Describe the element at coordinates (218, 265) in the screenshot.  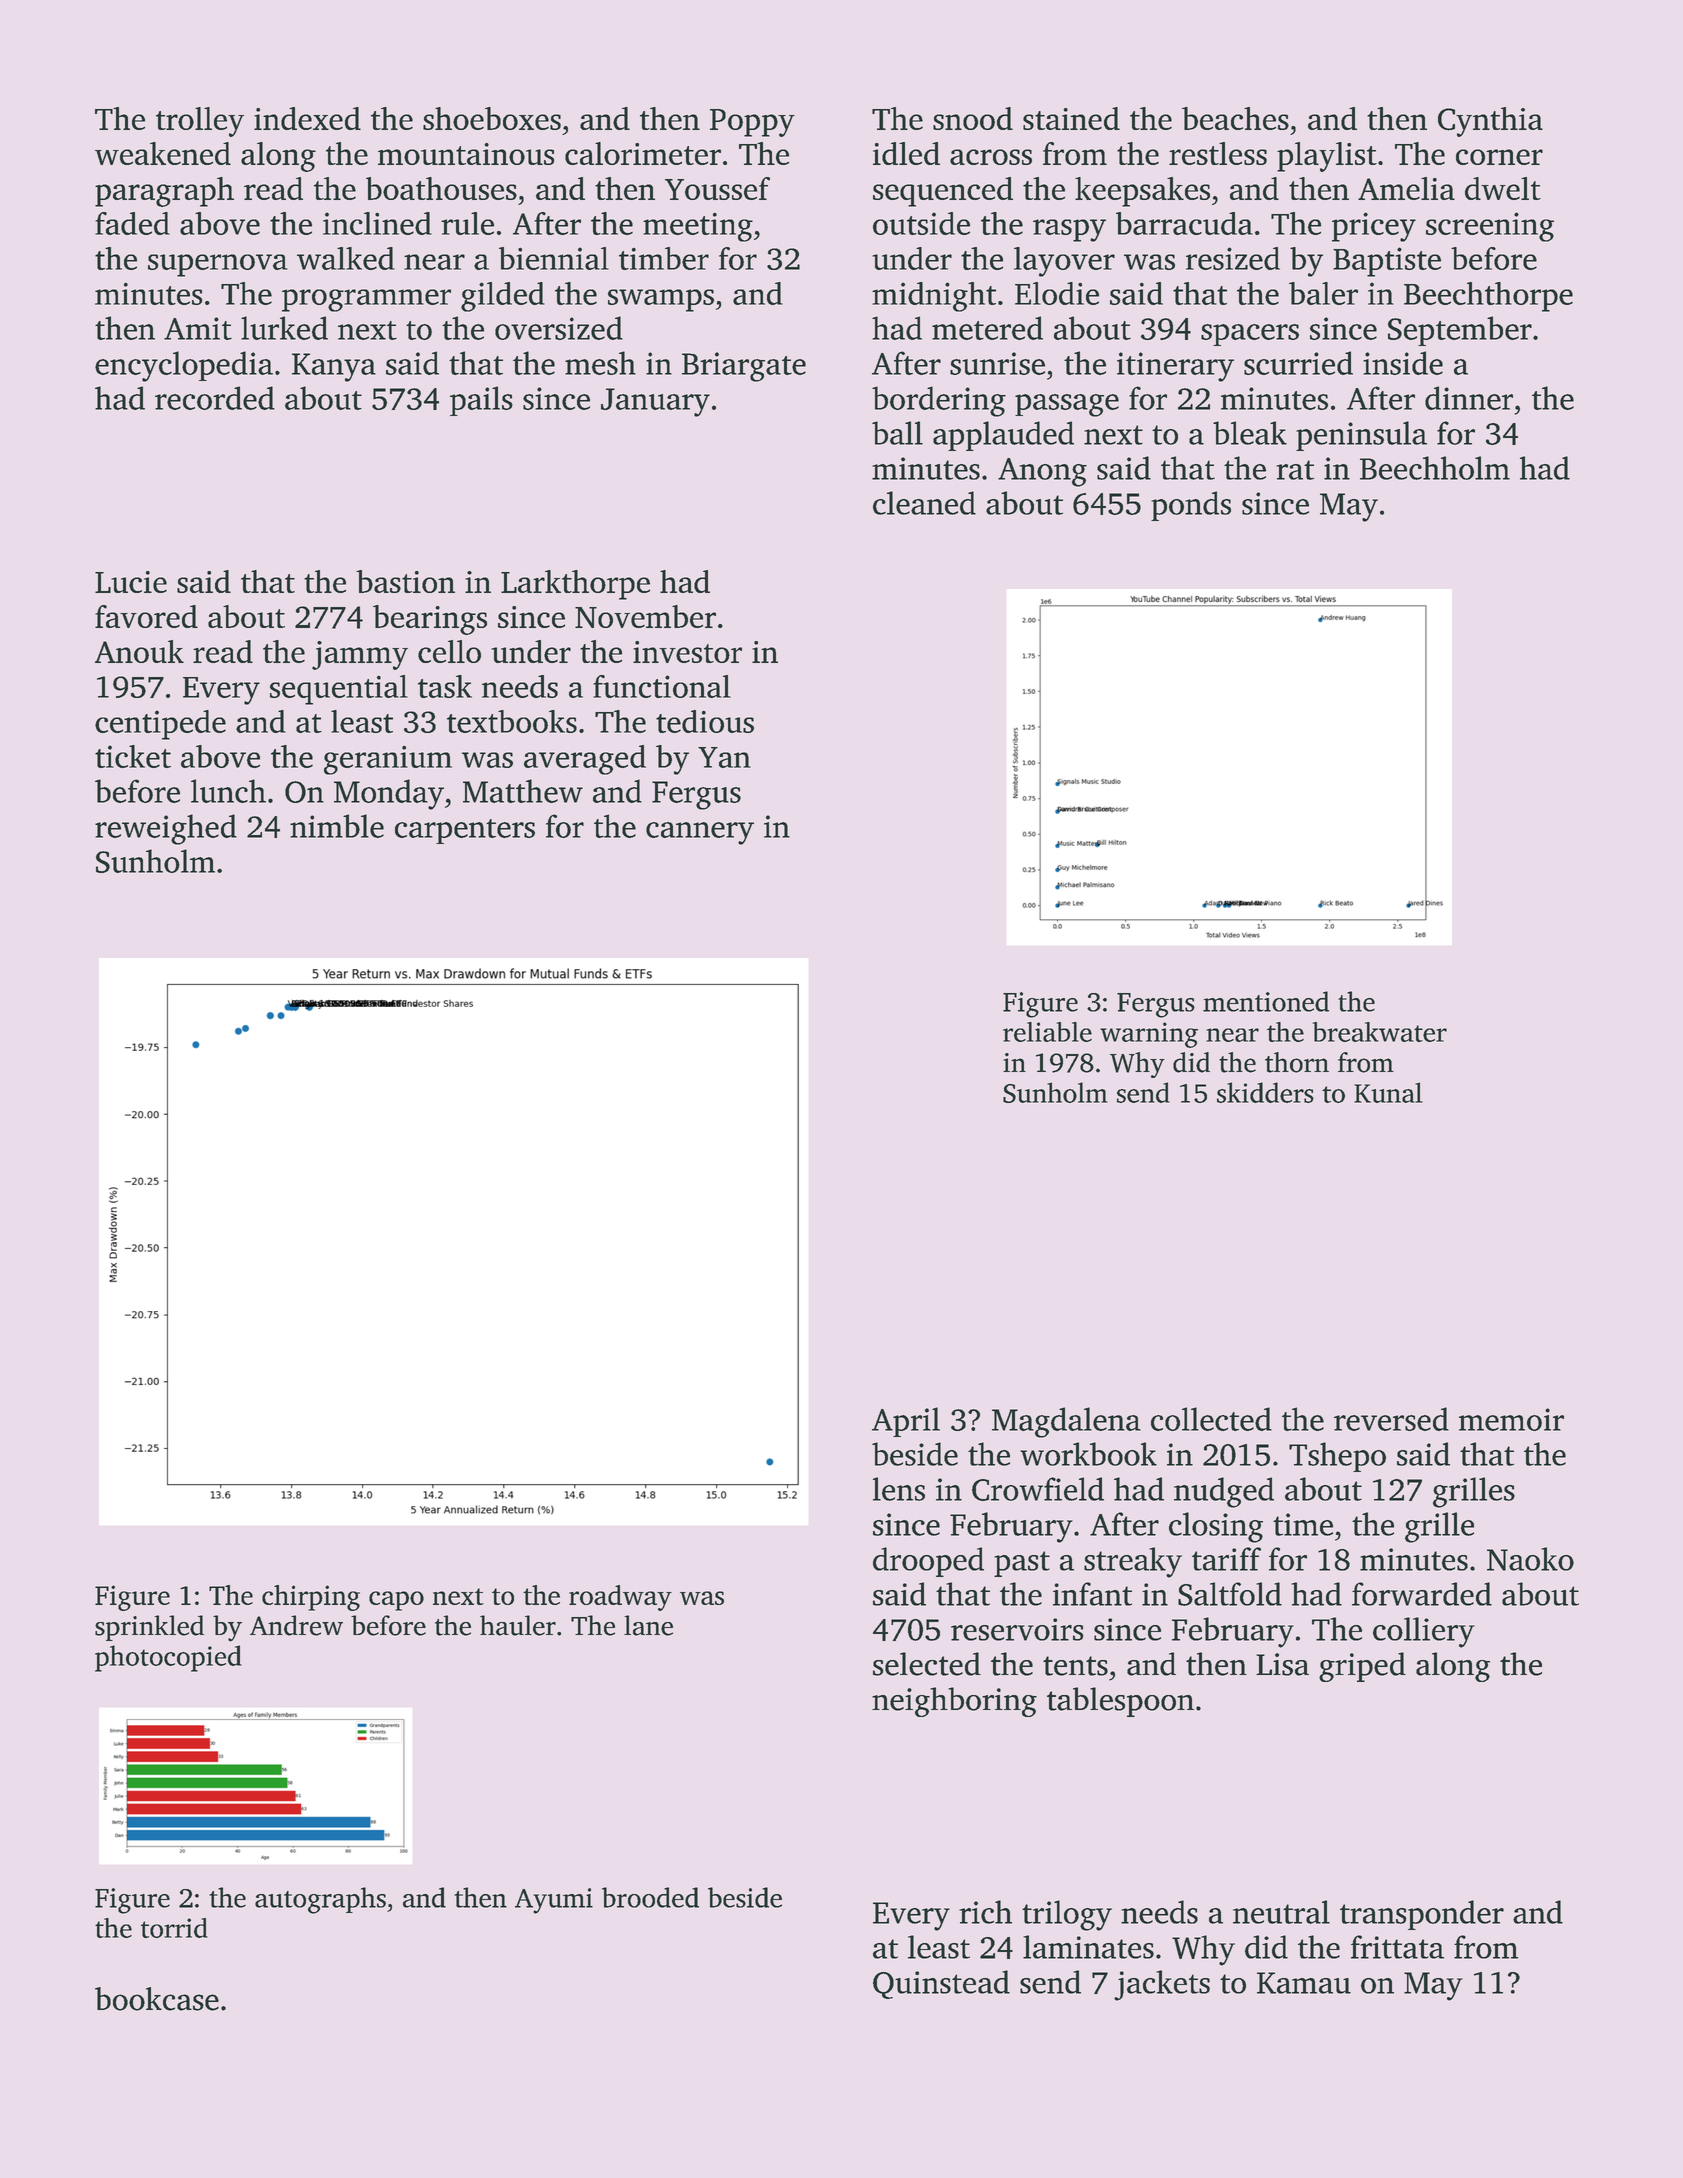
I see `supernova` at that location.
